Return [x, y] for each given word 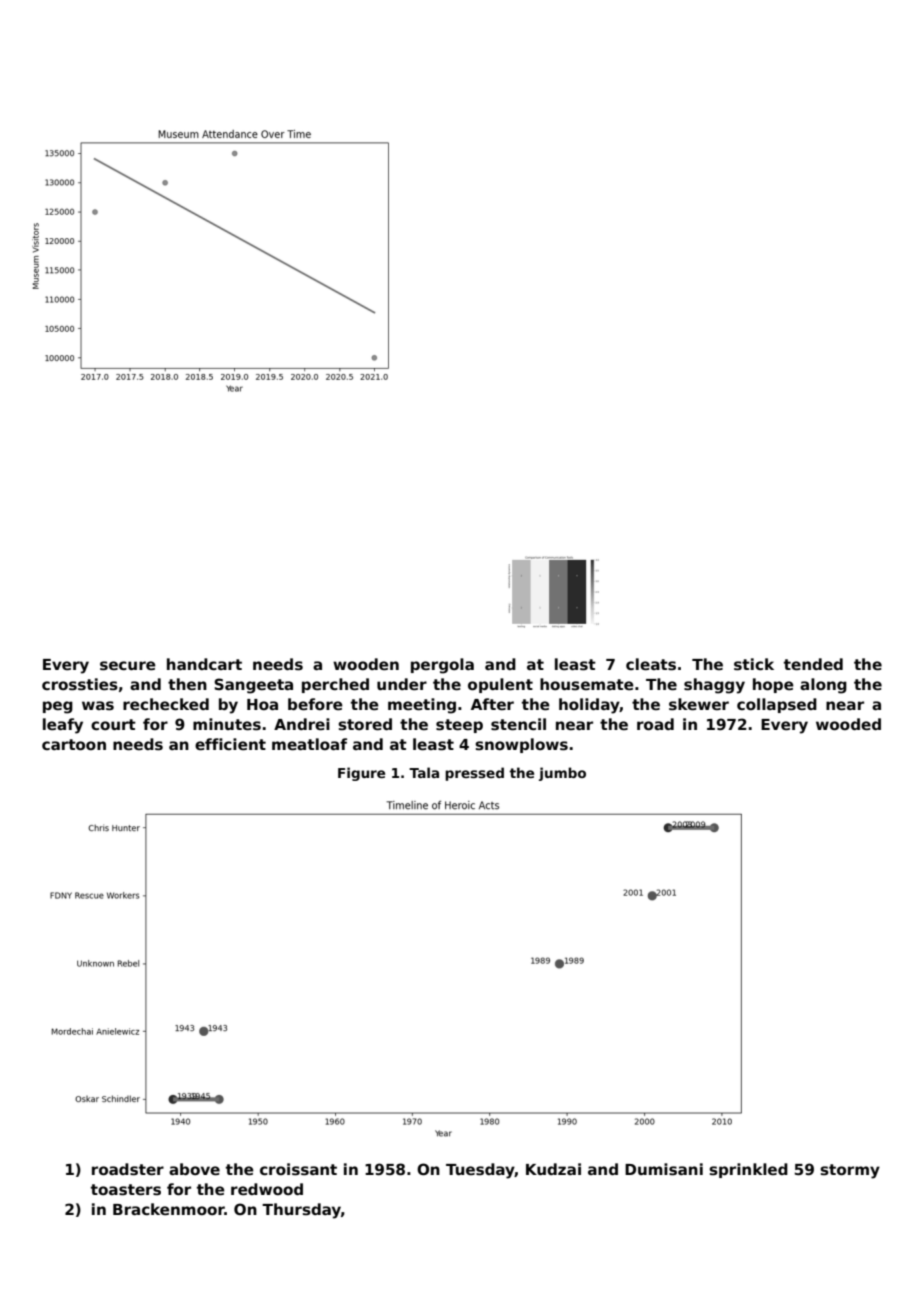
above [194, 1169]
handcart [204, 664]
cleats [651, 664]
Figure [361, 774]
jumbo [562, 774]
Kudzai [553, 1169]
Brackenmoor [169, 1209]
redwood [267, 1189]
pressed [474, 774]
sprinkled [748, 1170]
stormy [850, 1171]
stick [754, 664]
